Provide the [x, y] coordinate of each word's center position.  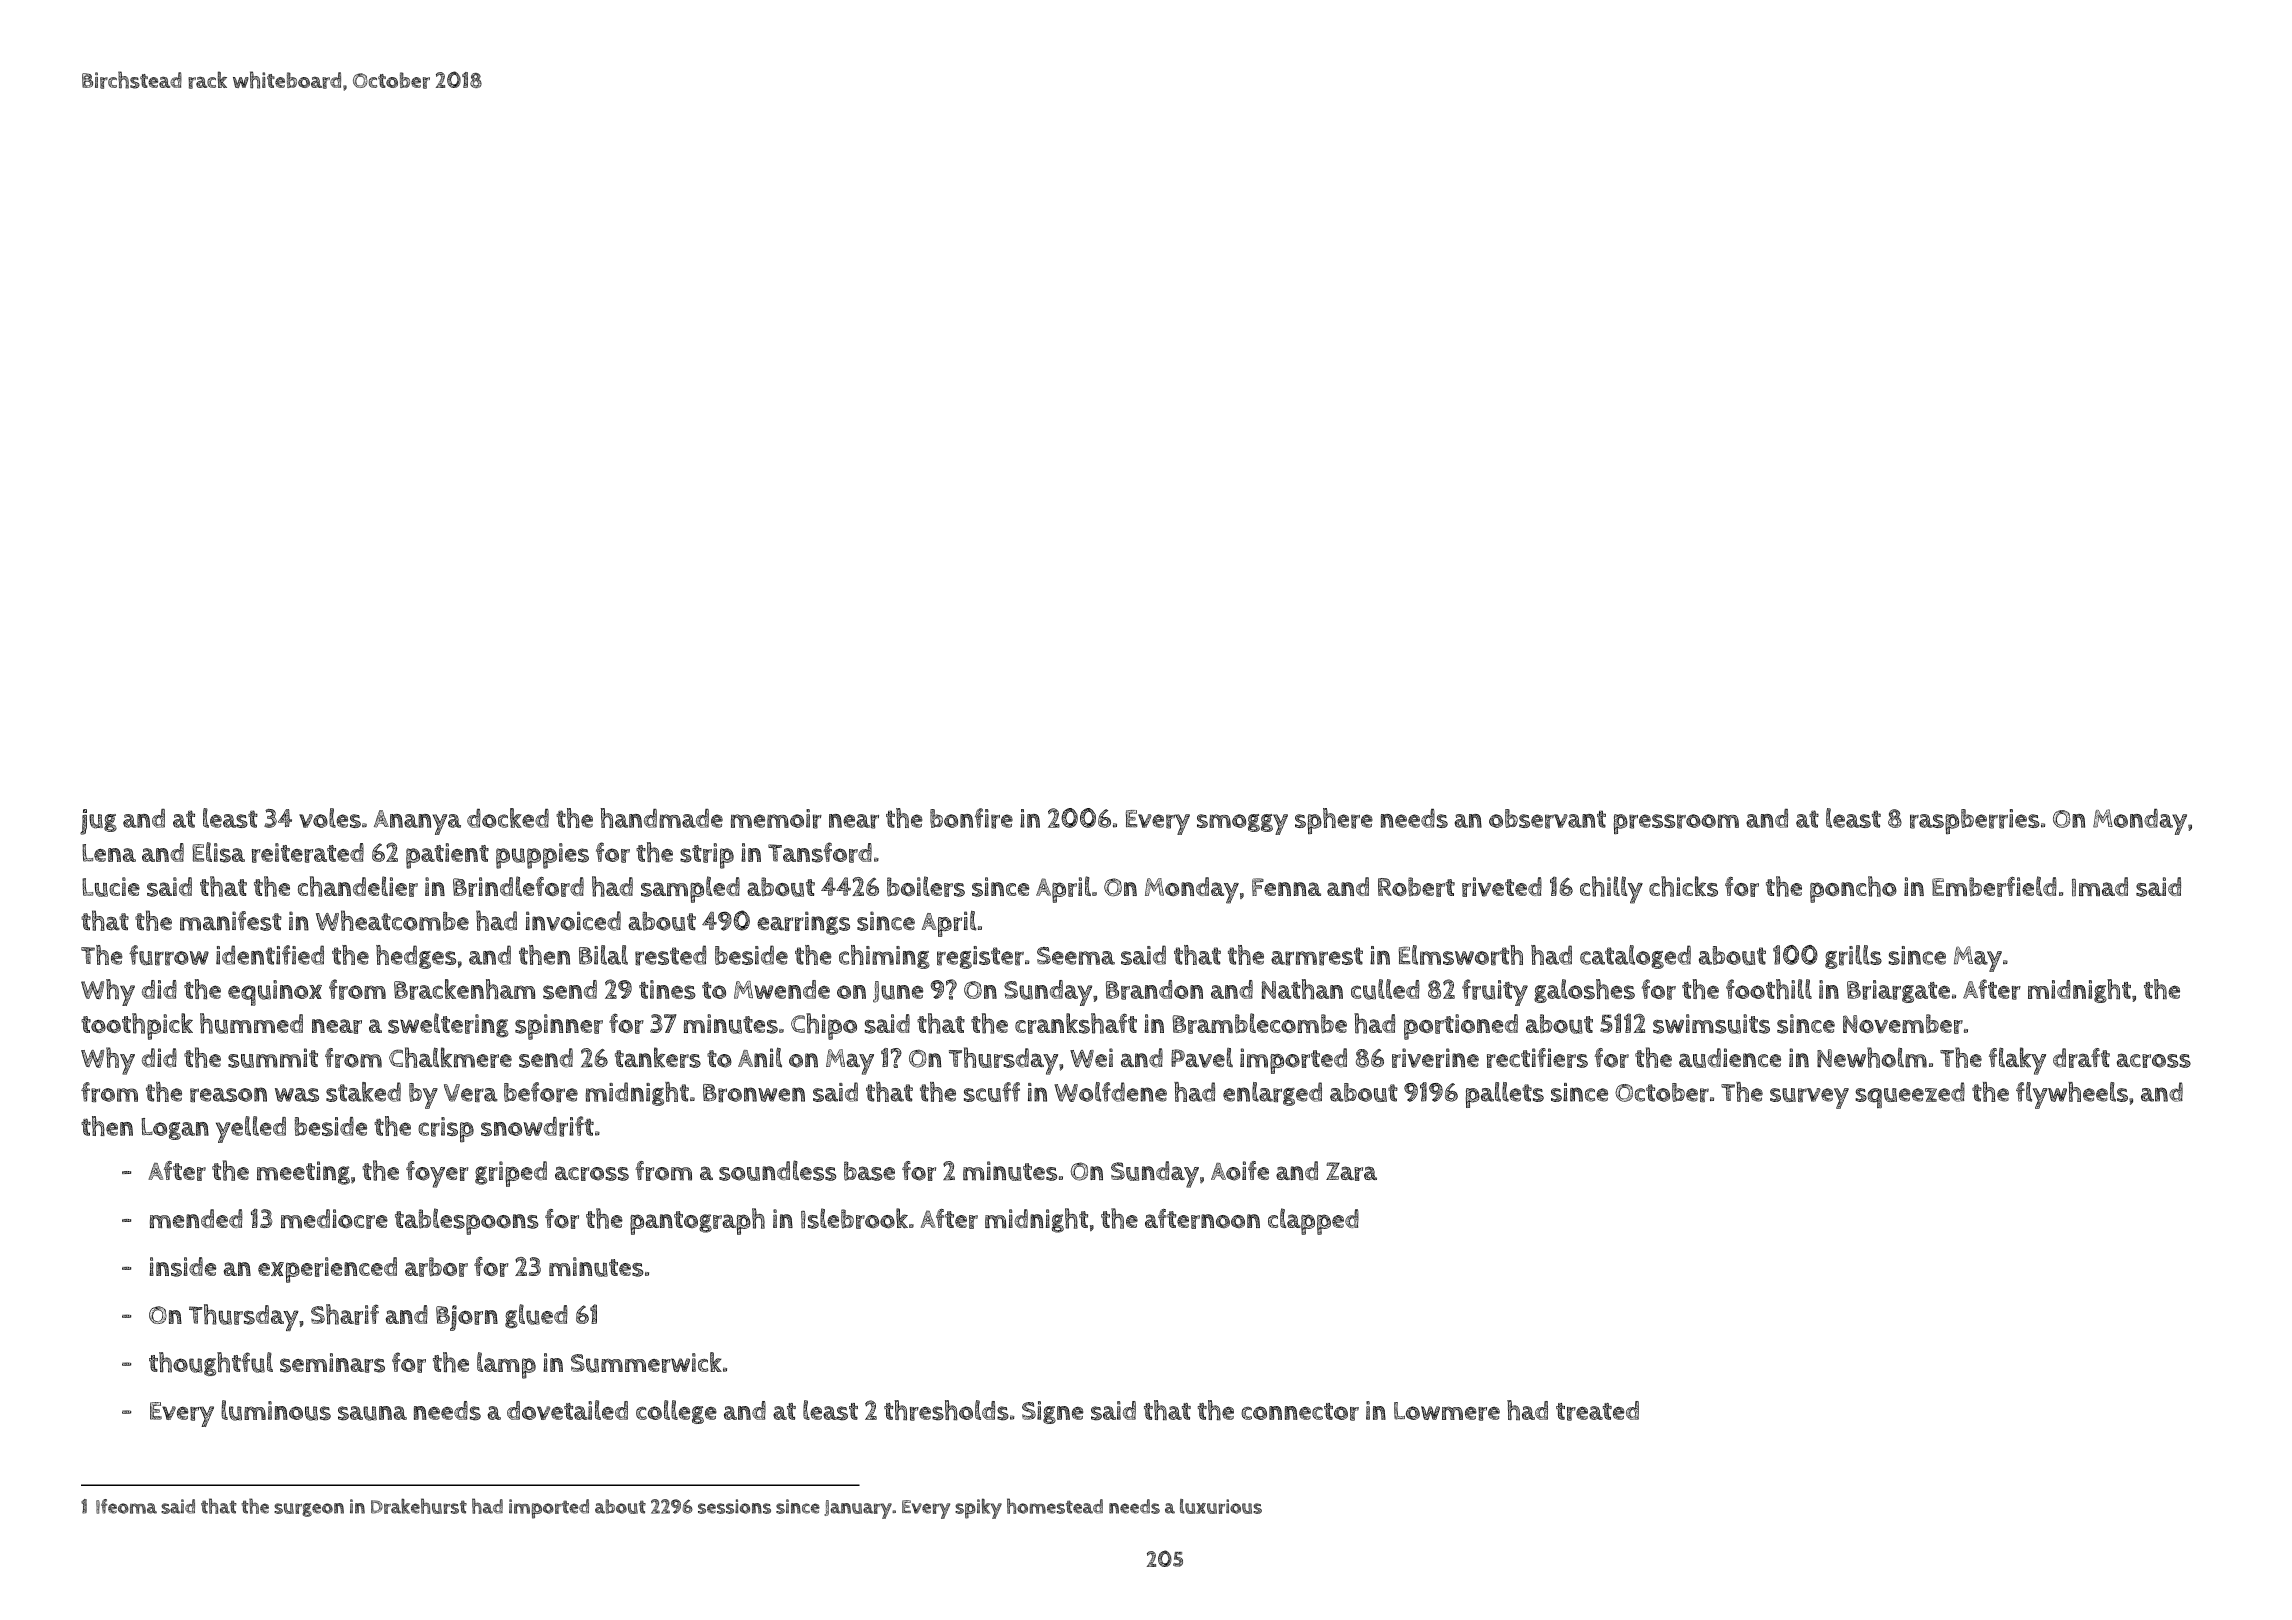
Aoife [1240, 1171]
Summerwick [646, 1362]
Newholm [1872, 1057]
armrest [1317, 956]
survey [1809, 1098]
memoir [776, 819]
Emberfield [1994, 886]
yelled [251, 1129]
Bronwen [754, 1093]
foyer [437, 1174]
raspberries [1975, 821]
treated [1597, 1411]
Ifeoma [126, 1506]
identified [270, 955]
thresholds [946, 1410]
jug [98, 822]
